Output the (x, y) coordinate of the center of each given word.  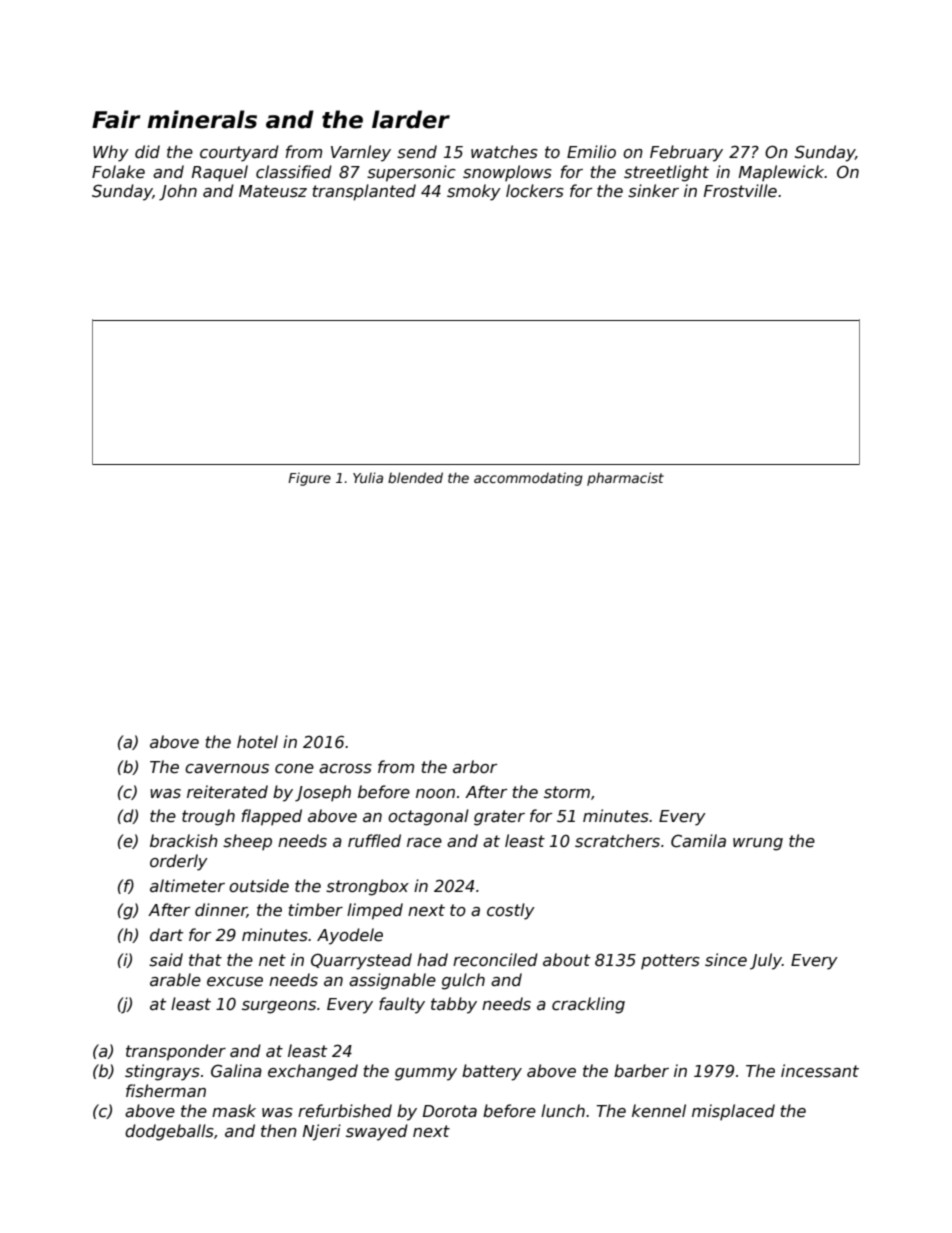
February (686, 153)
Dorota (450, 1111)
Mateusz (273, 191)
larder (411, 119)
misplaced (733, 1112)
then (279, 1131)
